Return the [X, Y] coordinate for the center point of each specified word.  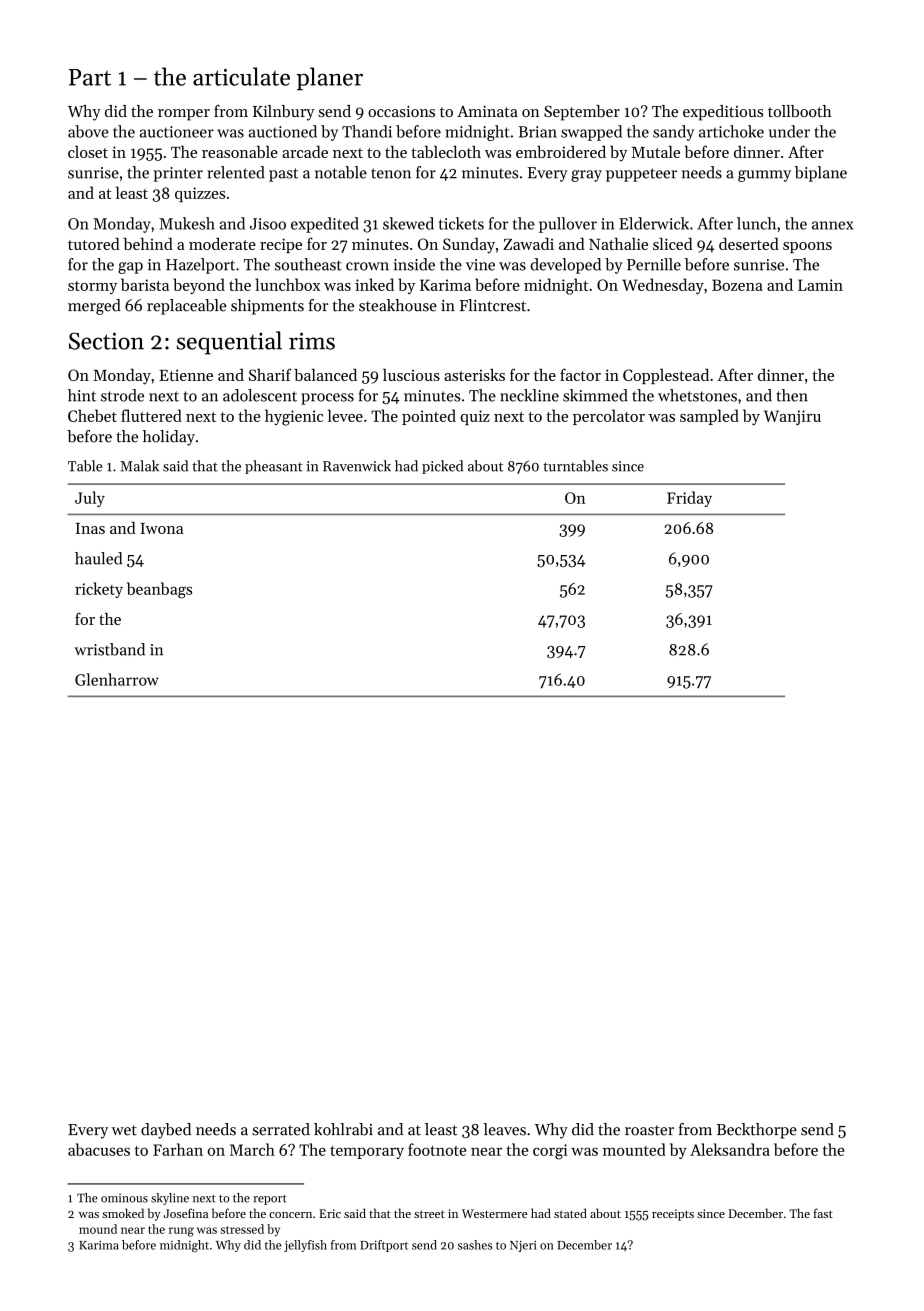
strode [122, 395]
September [582, 113]
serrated [281, 1129]
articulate [241, 76]
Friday [689, 499]
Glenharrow [117, 679]
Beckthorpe [757, 1131]
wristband [110, 649]
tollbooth [800, 111]
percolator [609, 417]
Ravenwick [357, 466]
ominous [124, 1198]
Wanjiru [792, 417]
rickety [99, 590]
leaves [505, 1129]
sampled [709, 417]
